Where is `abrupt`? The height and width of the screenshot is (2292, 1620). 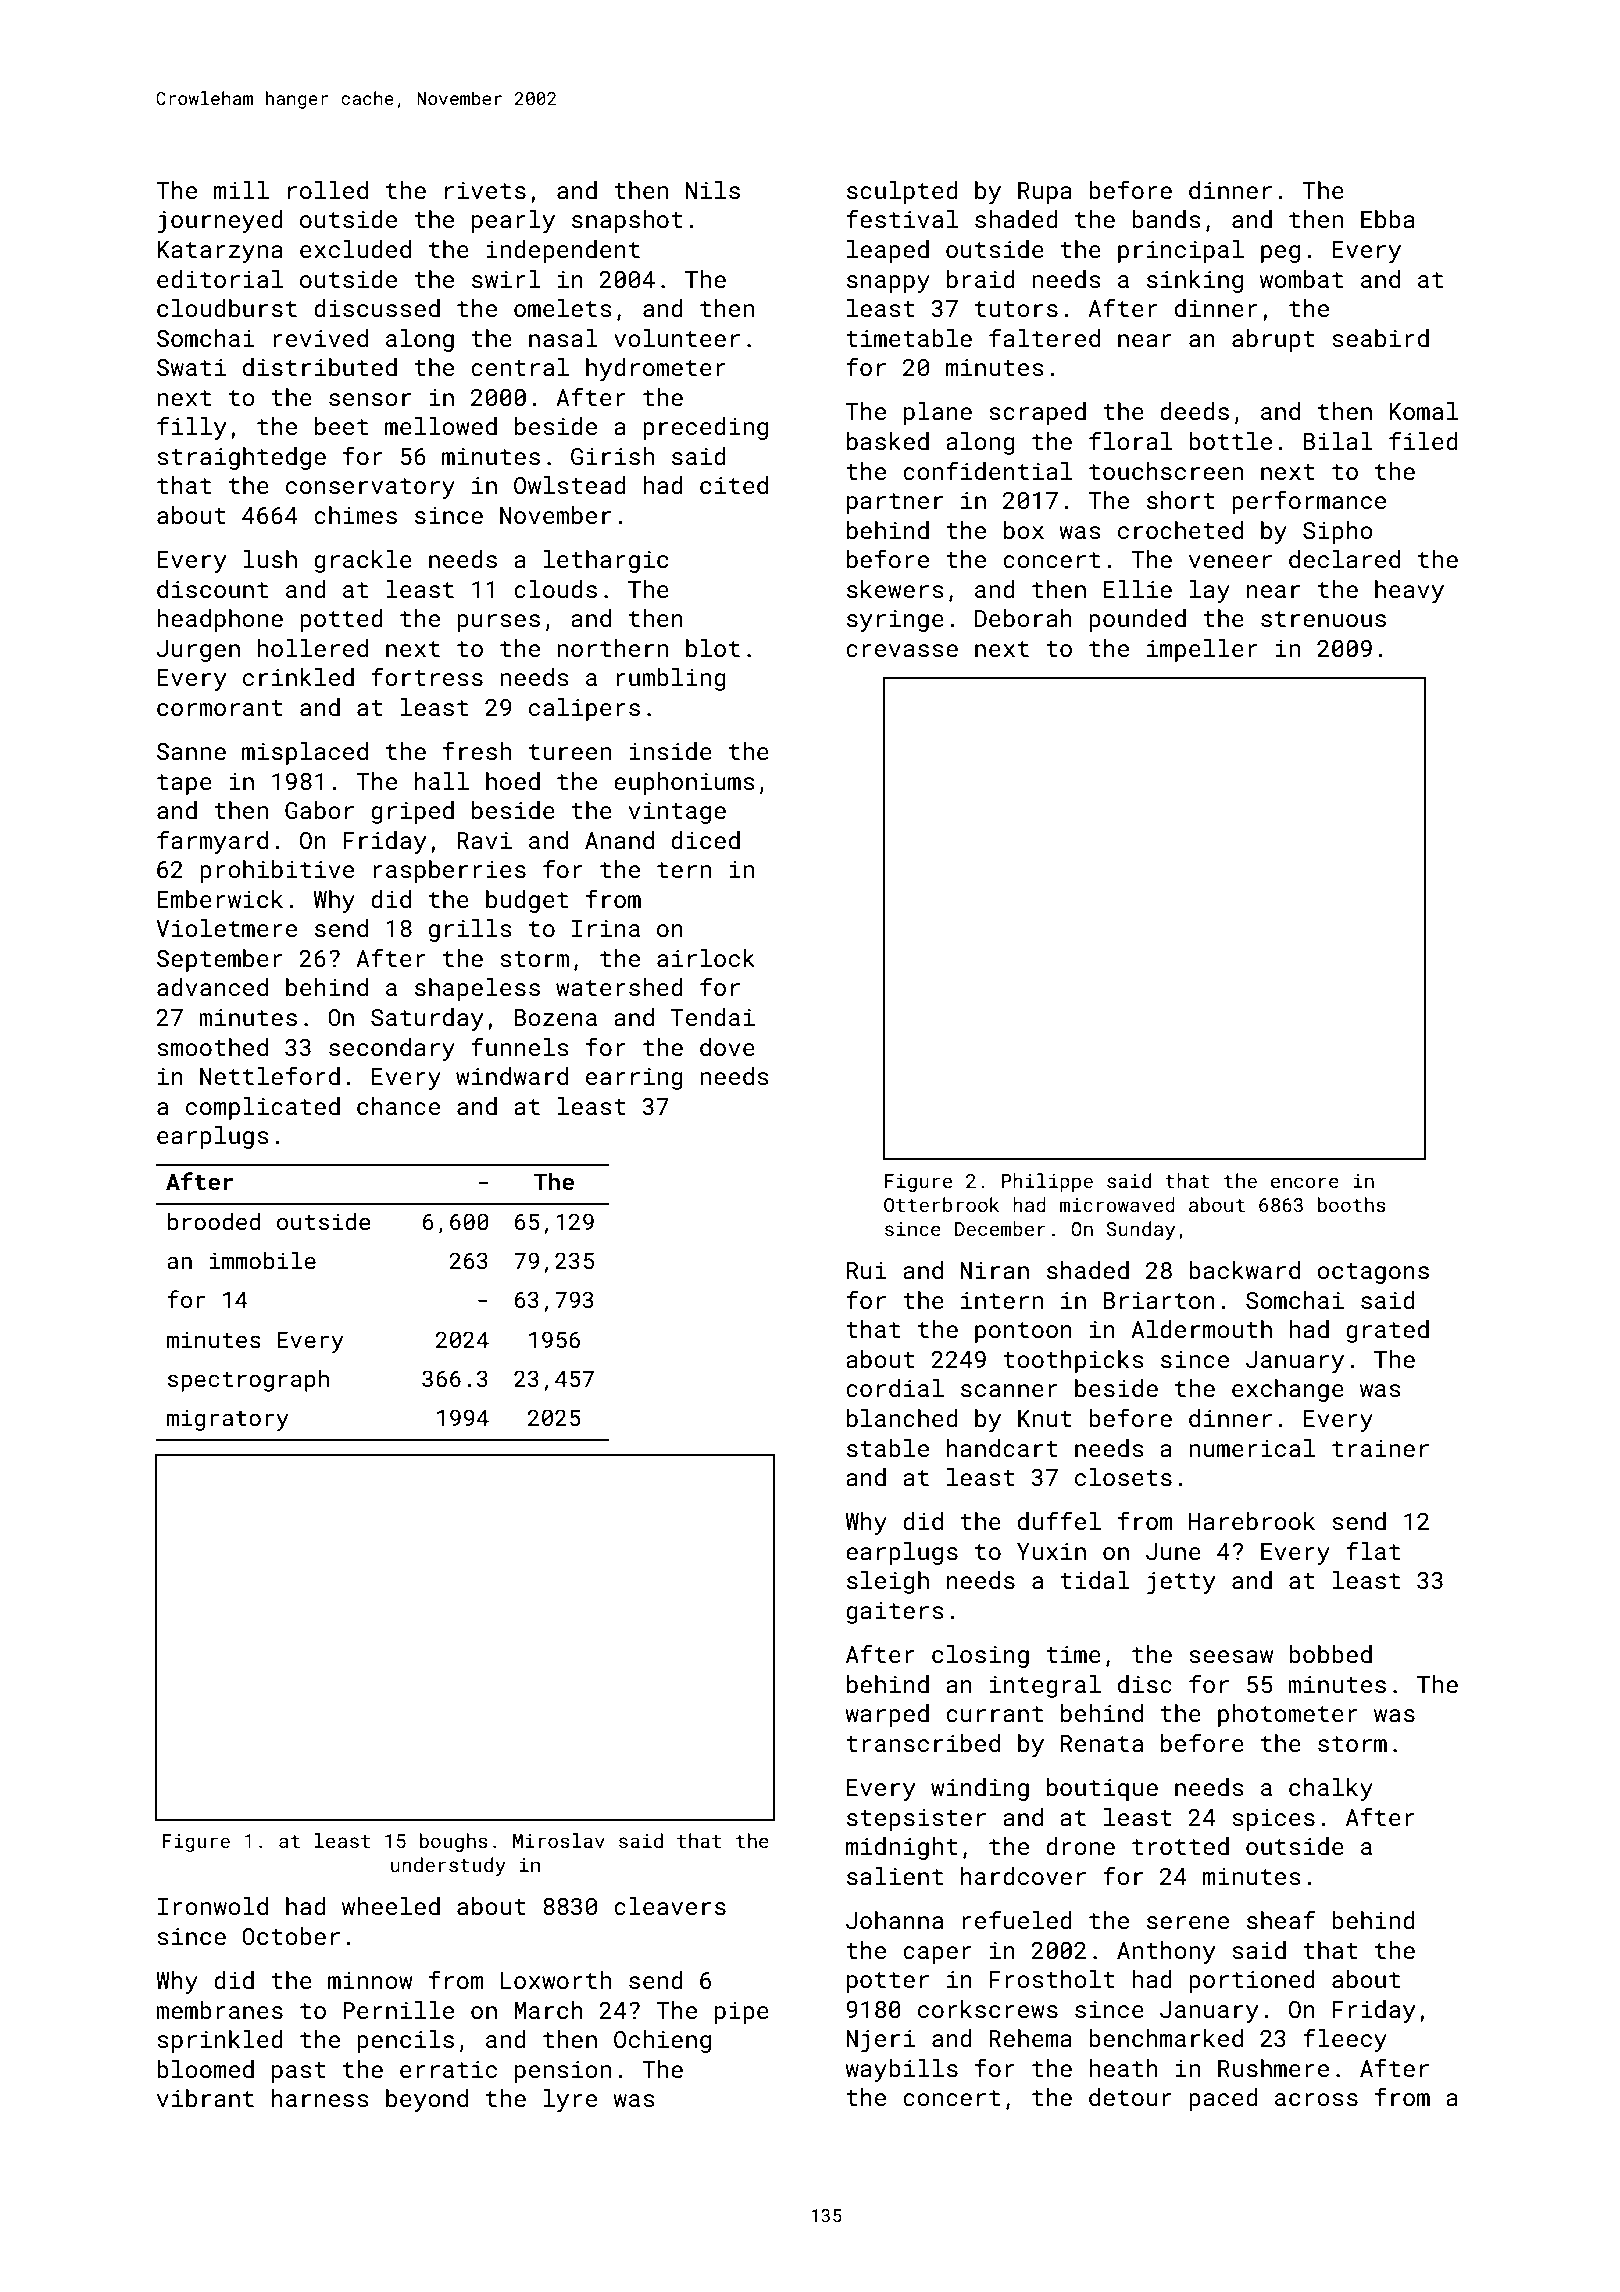
abrupt is located at coordinates (1273, 340).
